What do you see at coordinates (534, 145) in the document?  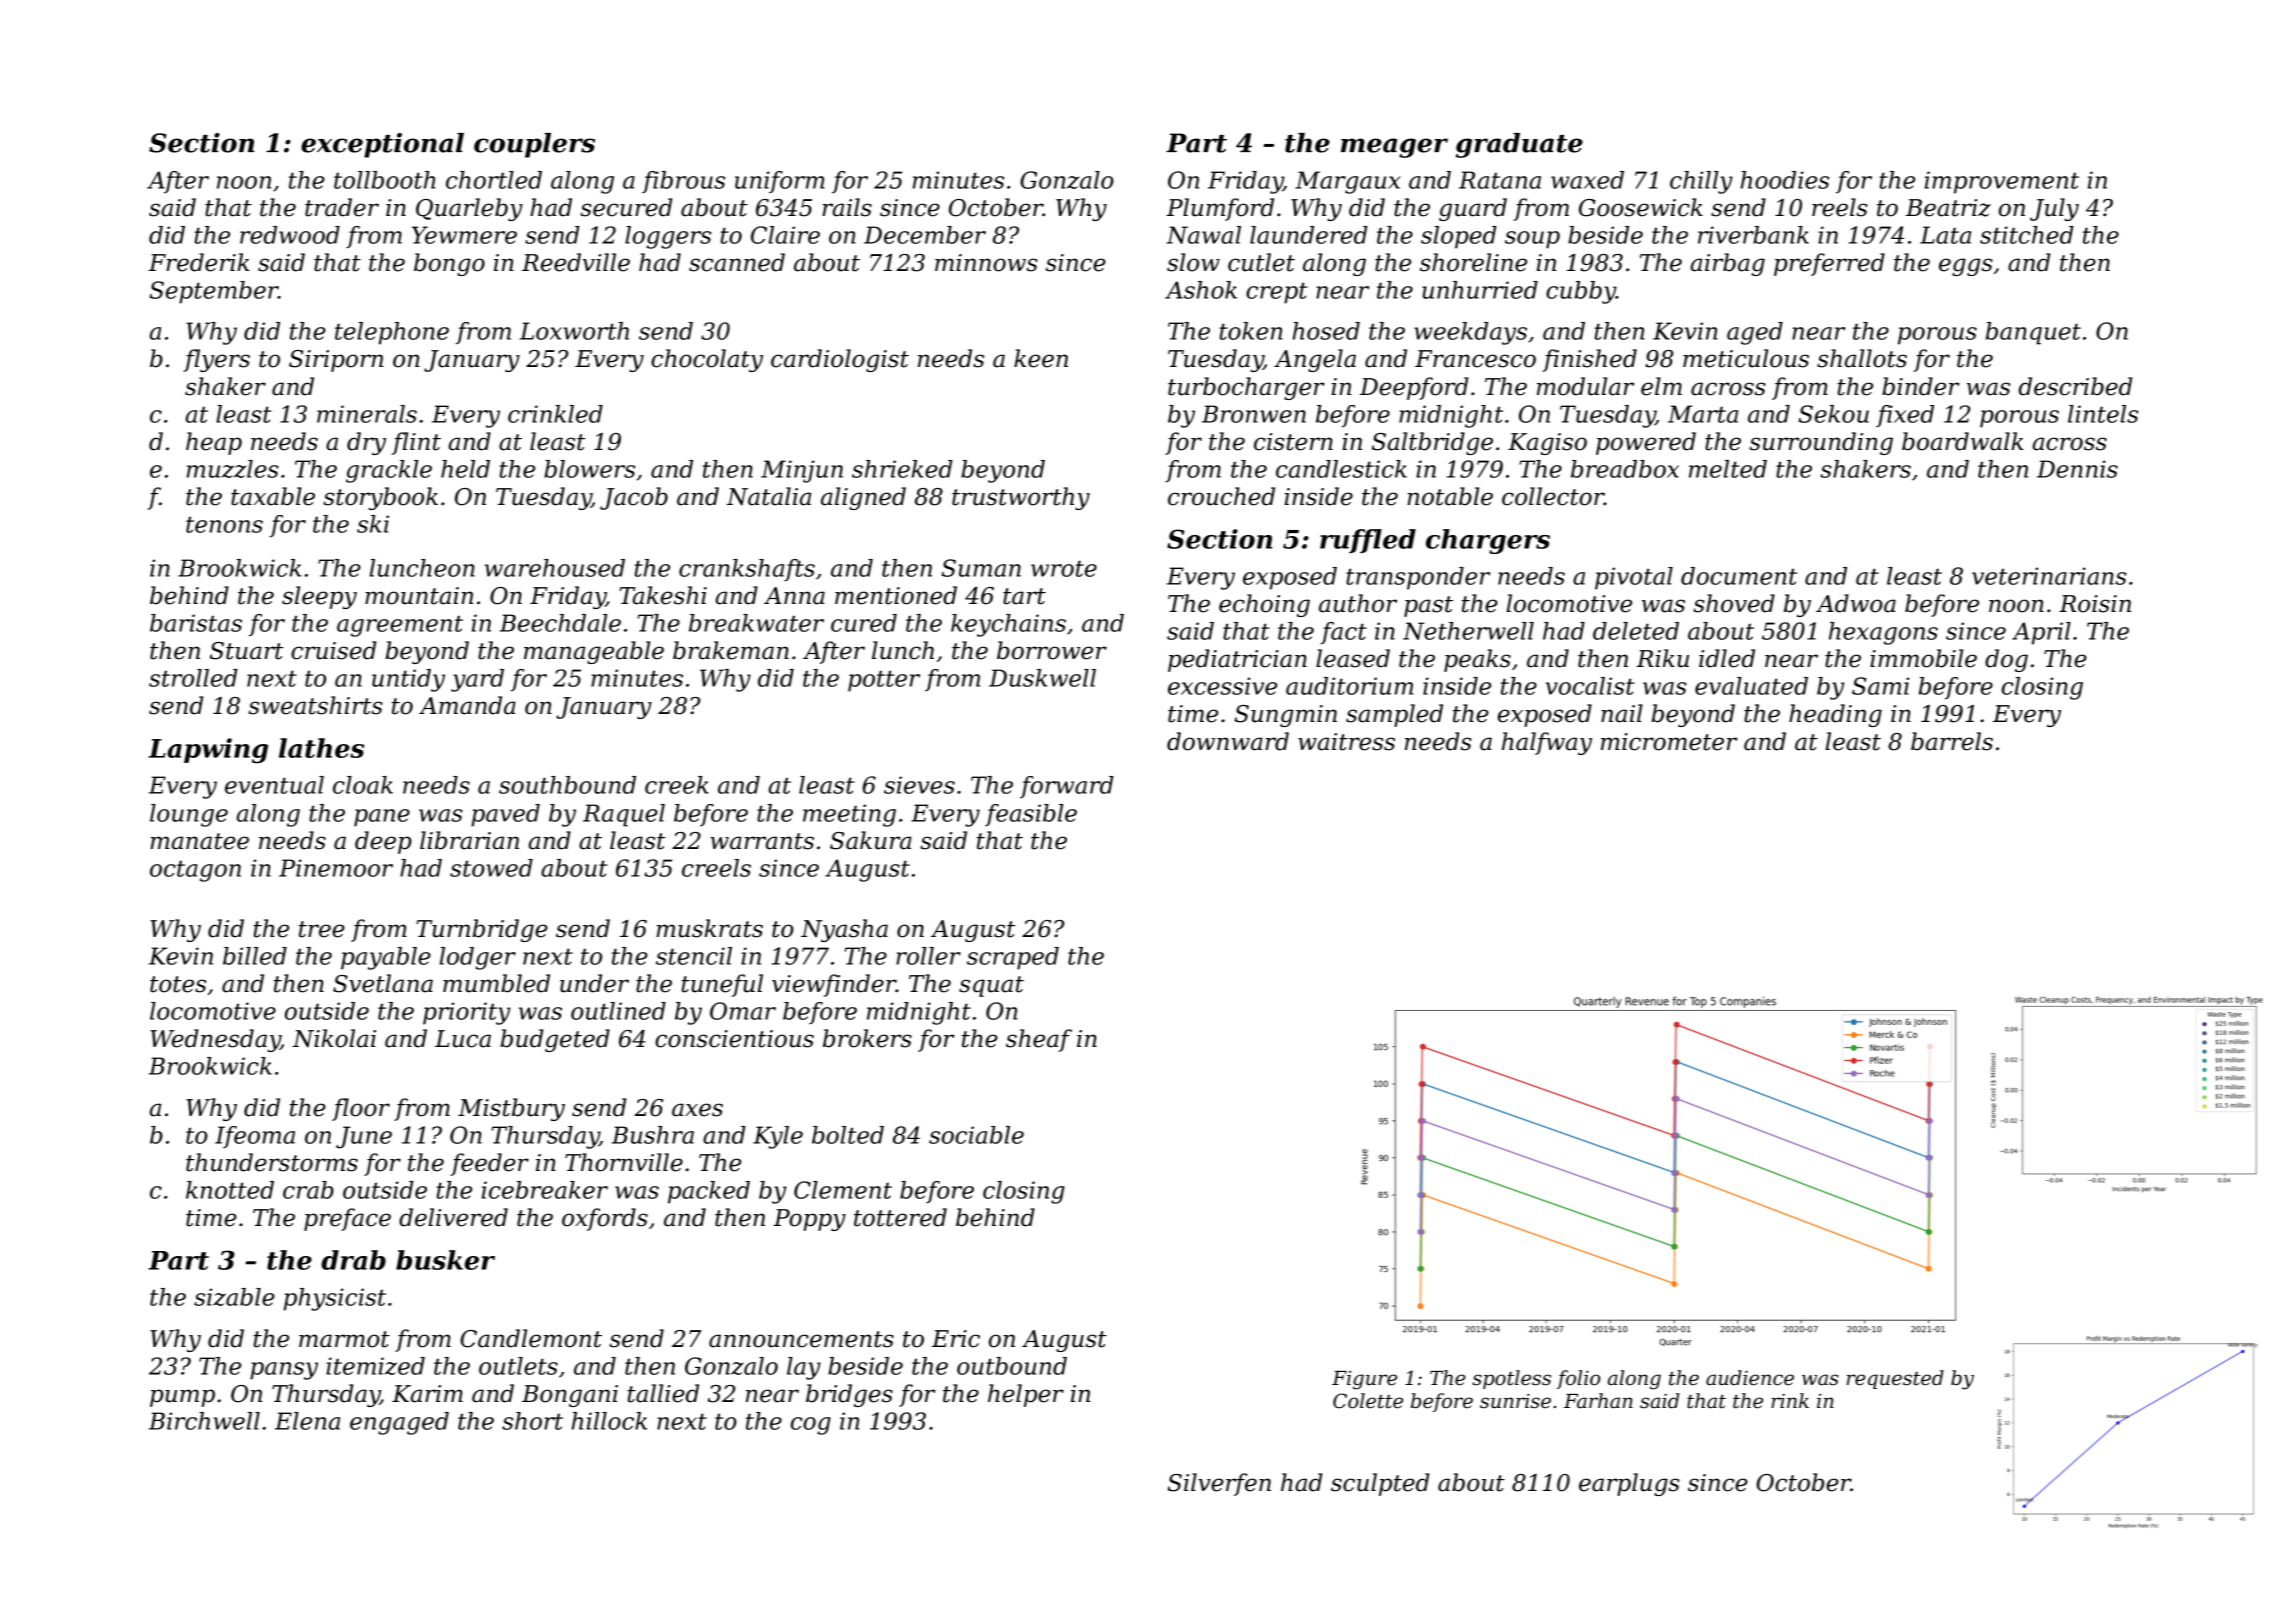 I see `couplers` at bounding box center [534, 145].
